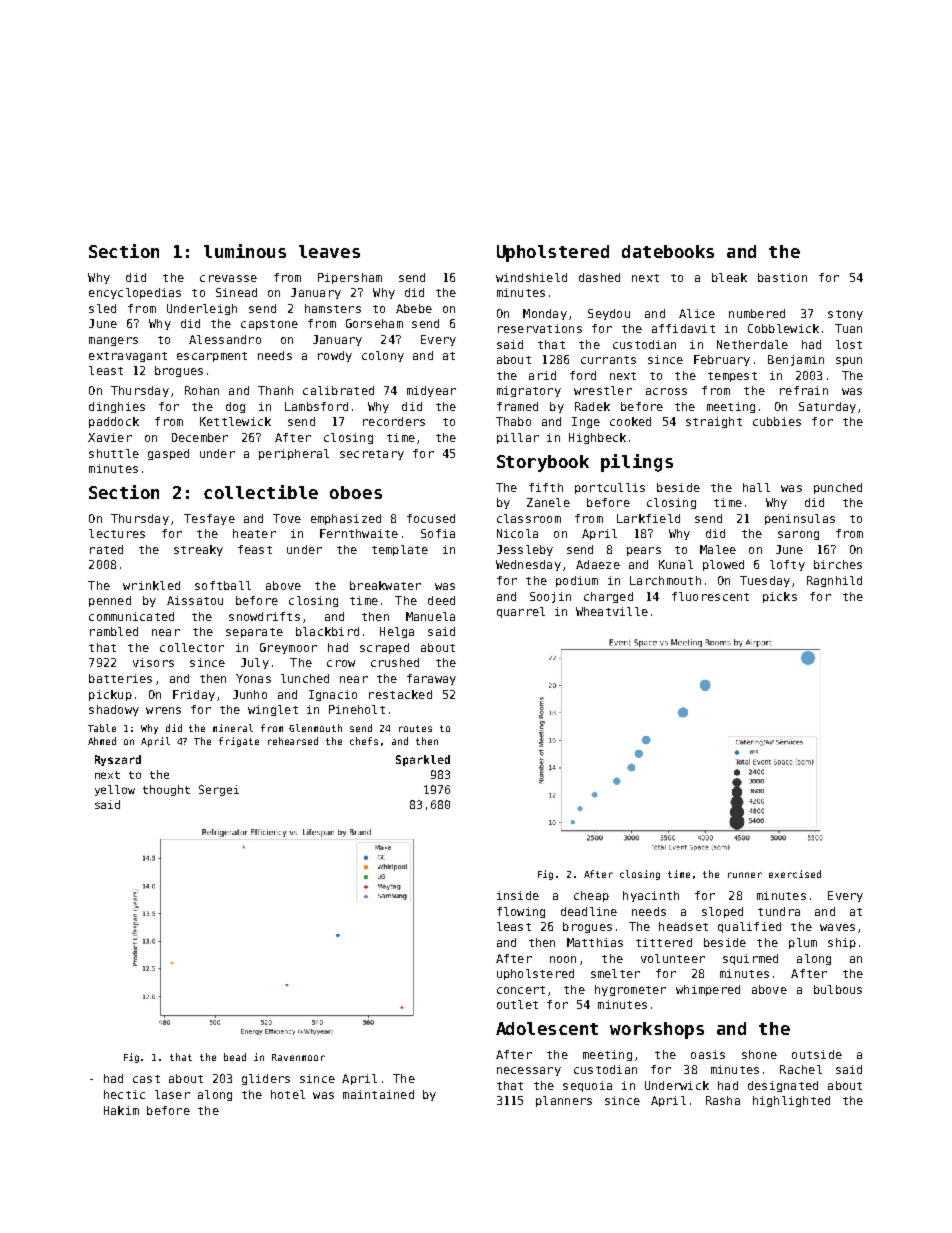  I want to click on Tove, so click(287, 518).
